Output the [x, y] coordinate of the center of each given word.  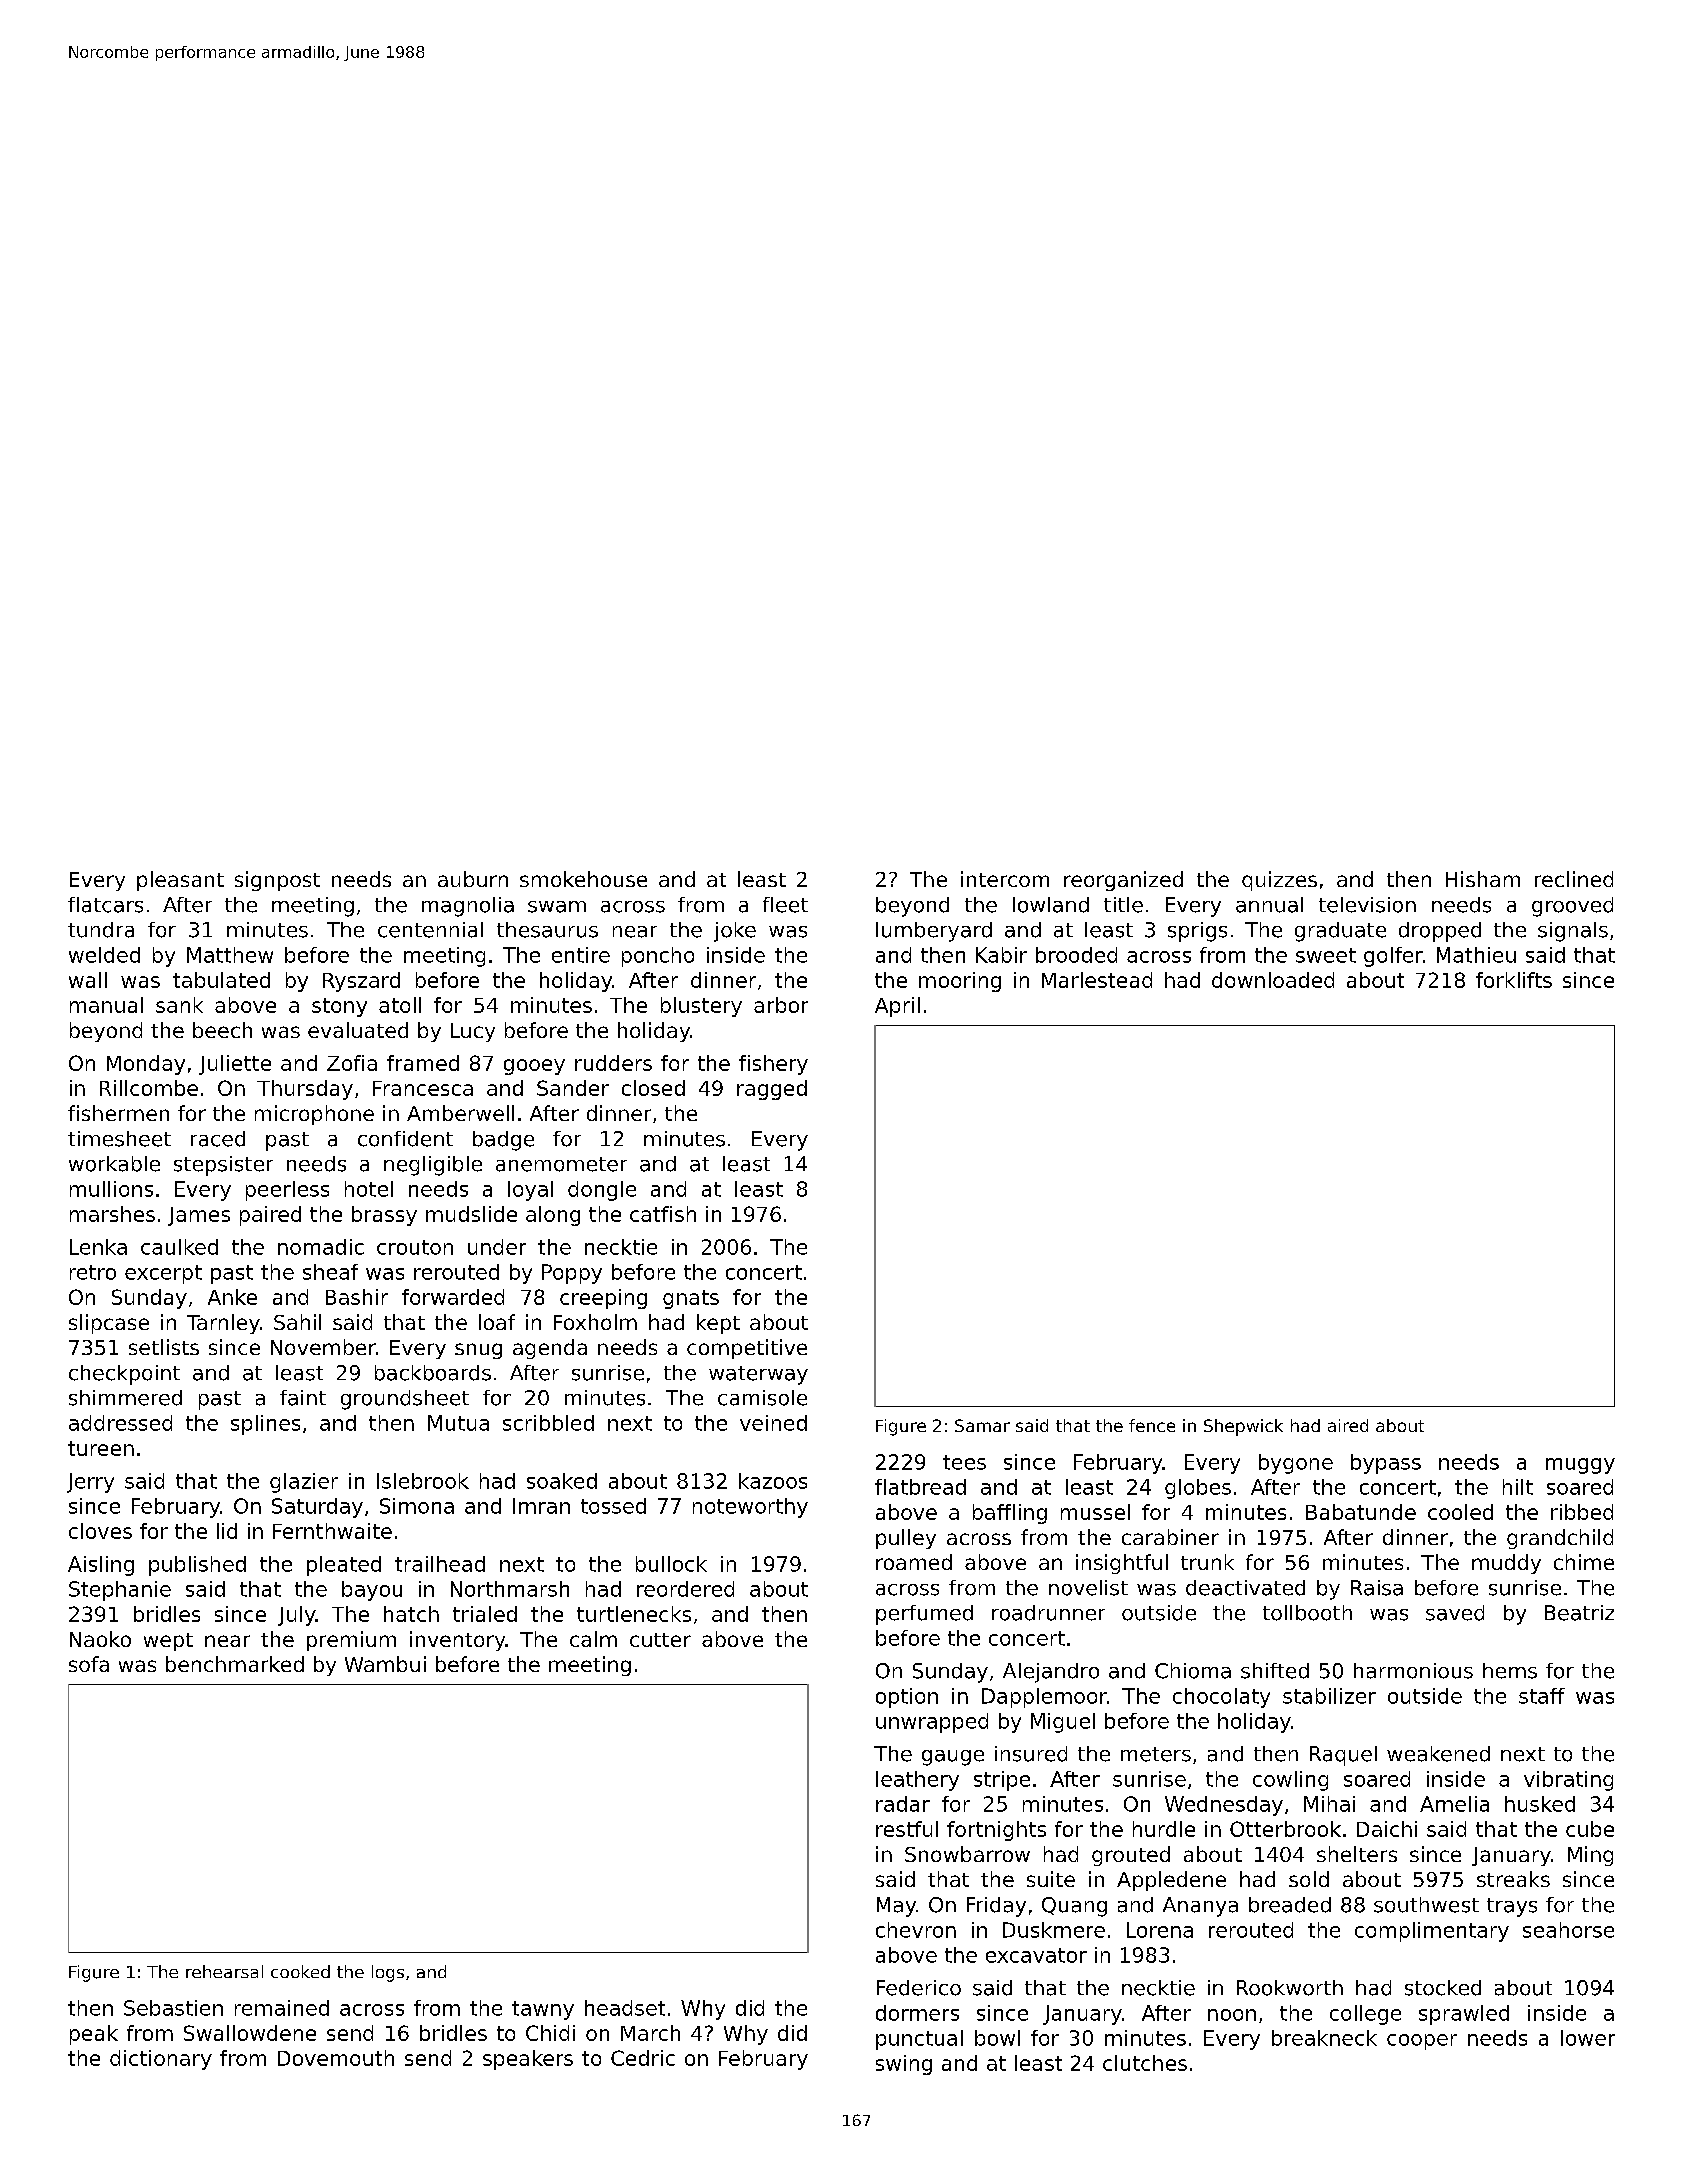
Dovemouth [336, 2058]
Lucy [473, 1032]
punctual [919, 2040]
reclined [1574, 879]
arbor [781, 1005]
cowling [1290, 1781]
